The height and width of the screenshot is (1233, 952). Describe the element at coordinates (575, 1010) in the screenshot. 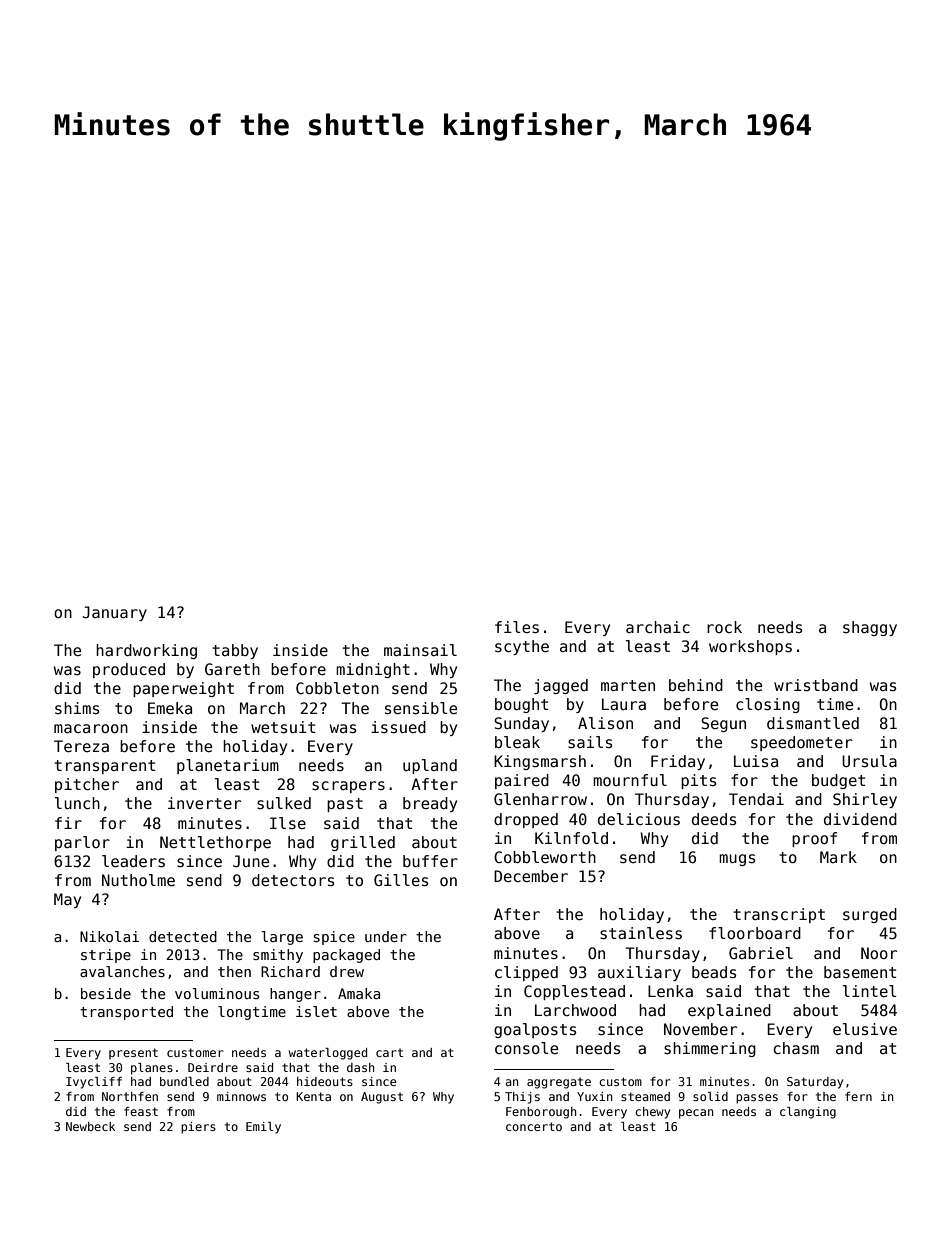

I see `Larchwood` at that location.
